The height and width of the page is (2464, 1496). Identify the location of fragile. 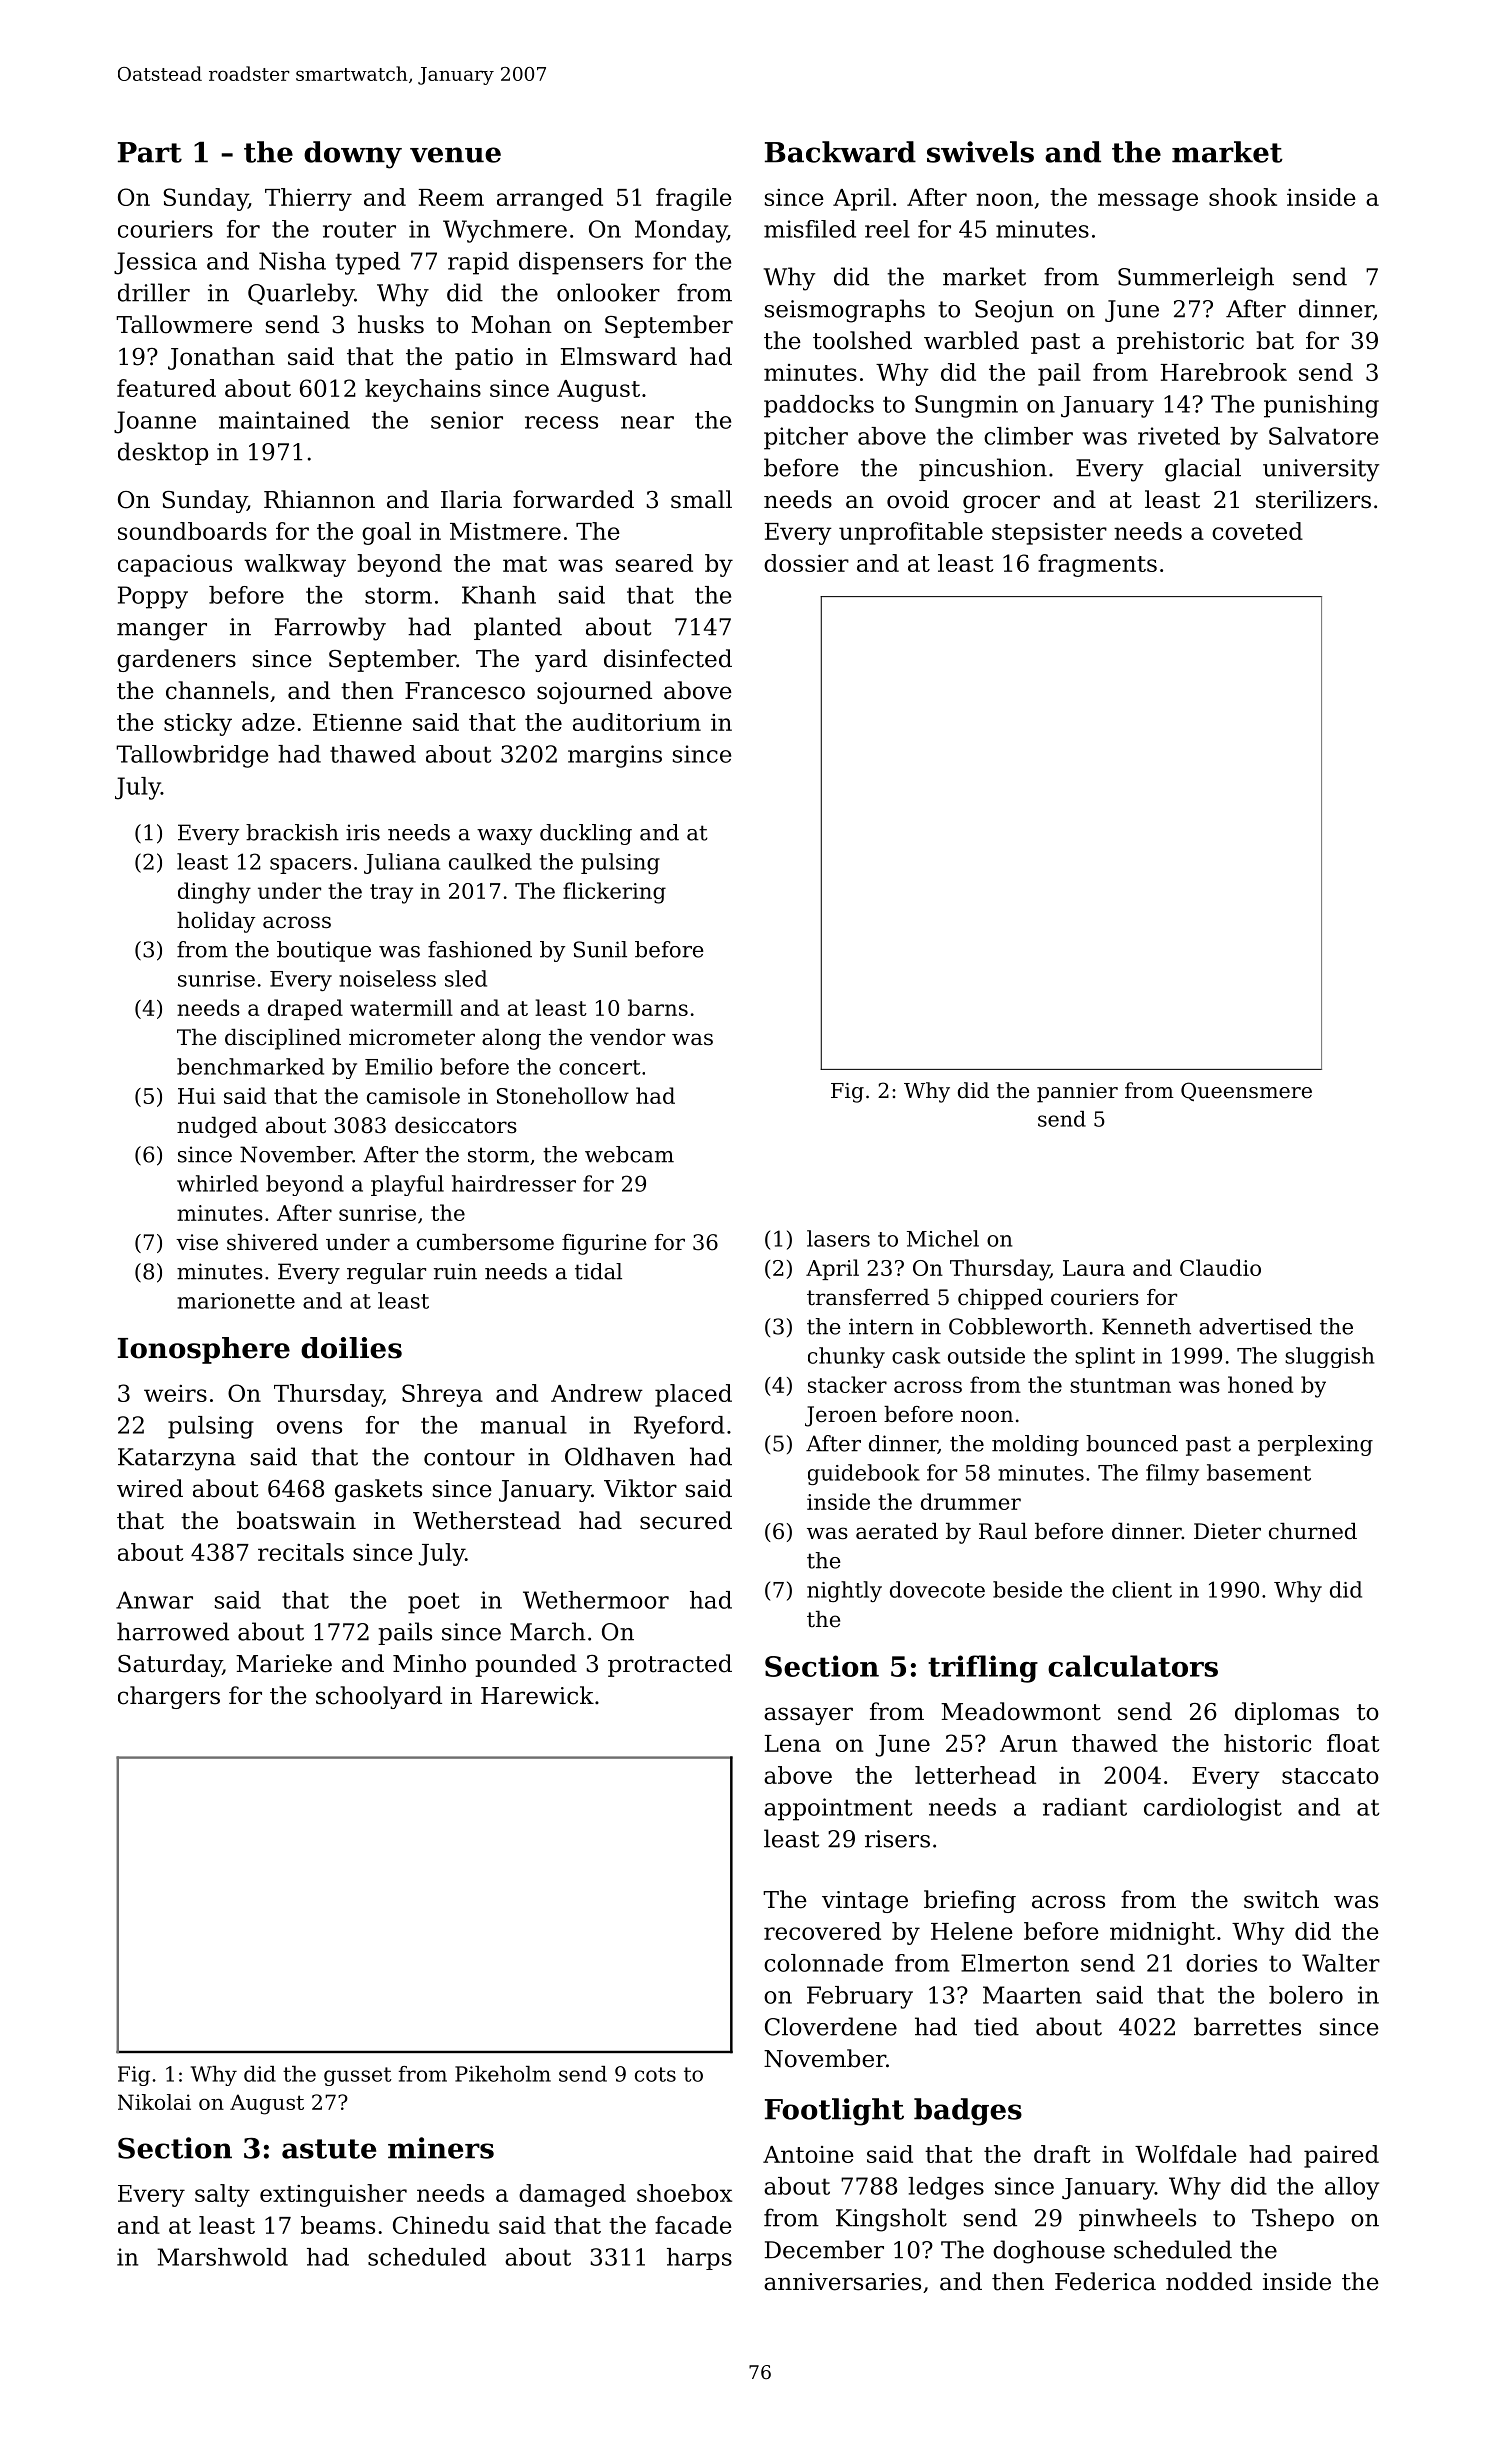
(694, 199).
